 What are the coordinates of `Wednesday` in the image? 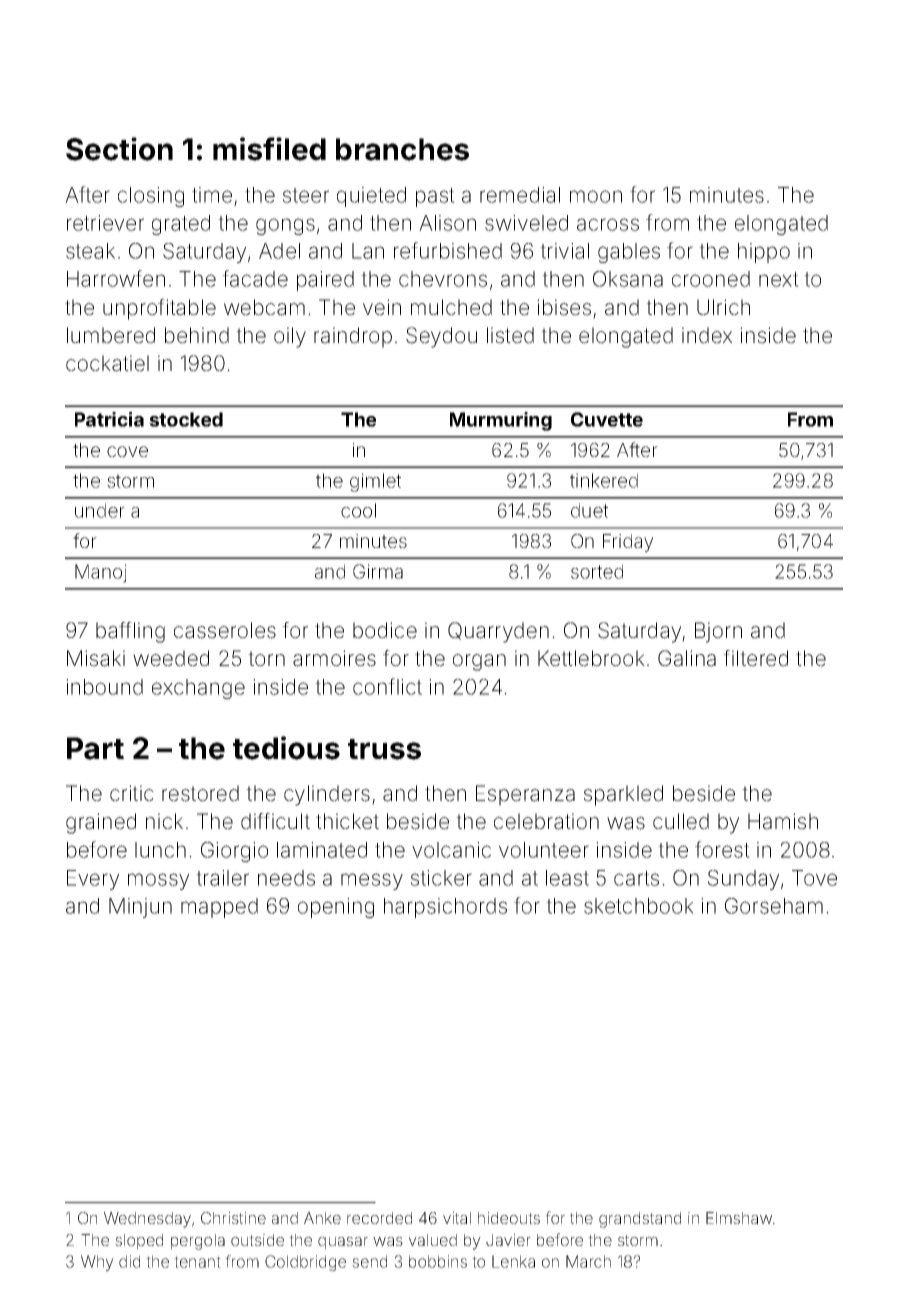 It's located at (147, 1220).
